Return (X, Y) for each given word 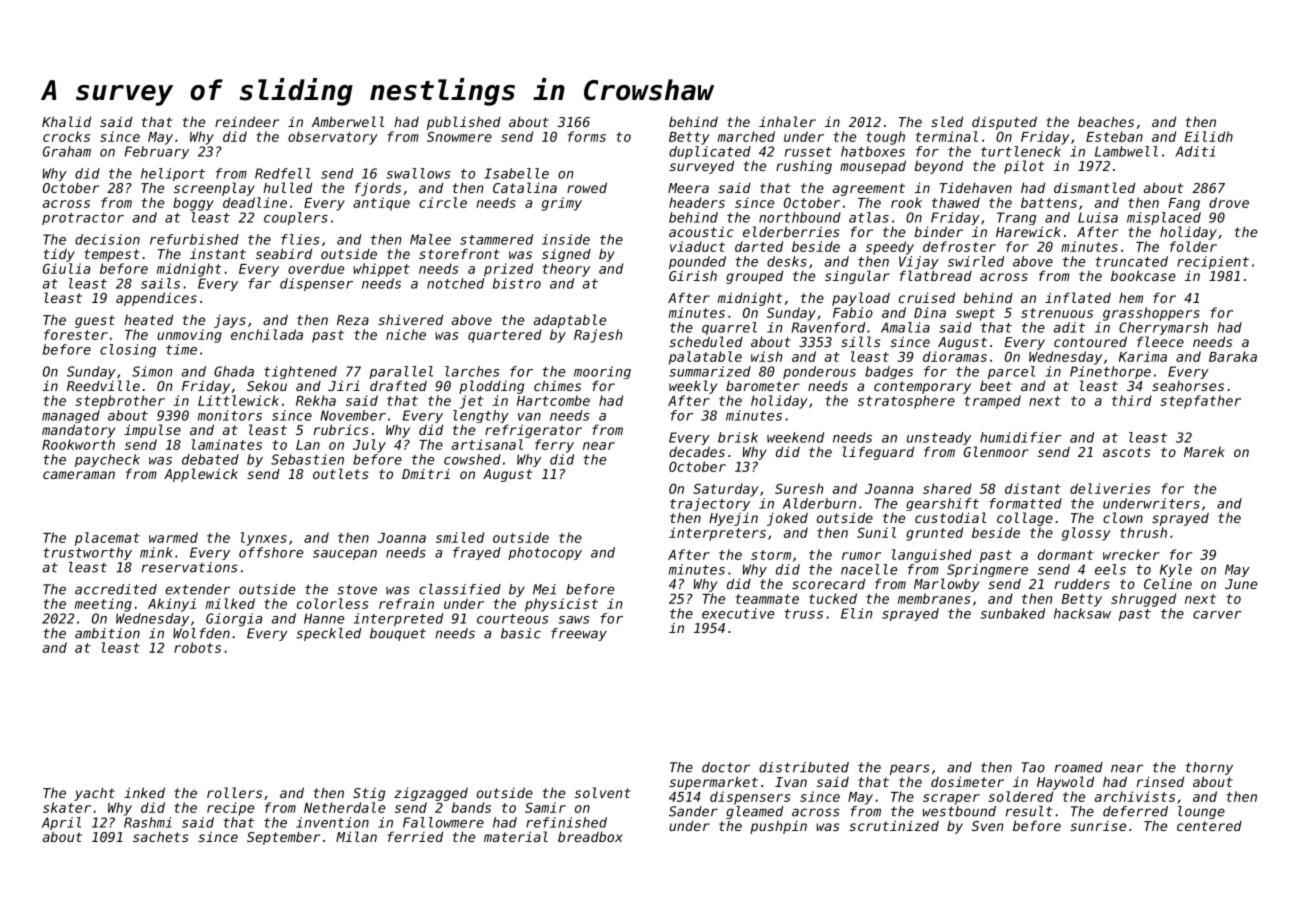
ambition (107, 633)
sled (947, 121)
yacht (94, 794)
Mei (544, 589)
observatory (333, 138)
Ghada (234, 371)
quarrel (729, 328)
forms (587, 136)
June (1241, 584)
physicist (561, 605)
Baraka (1233, 356)
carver (1217, 615)
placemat (107, 539)
